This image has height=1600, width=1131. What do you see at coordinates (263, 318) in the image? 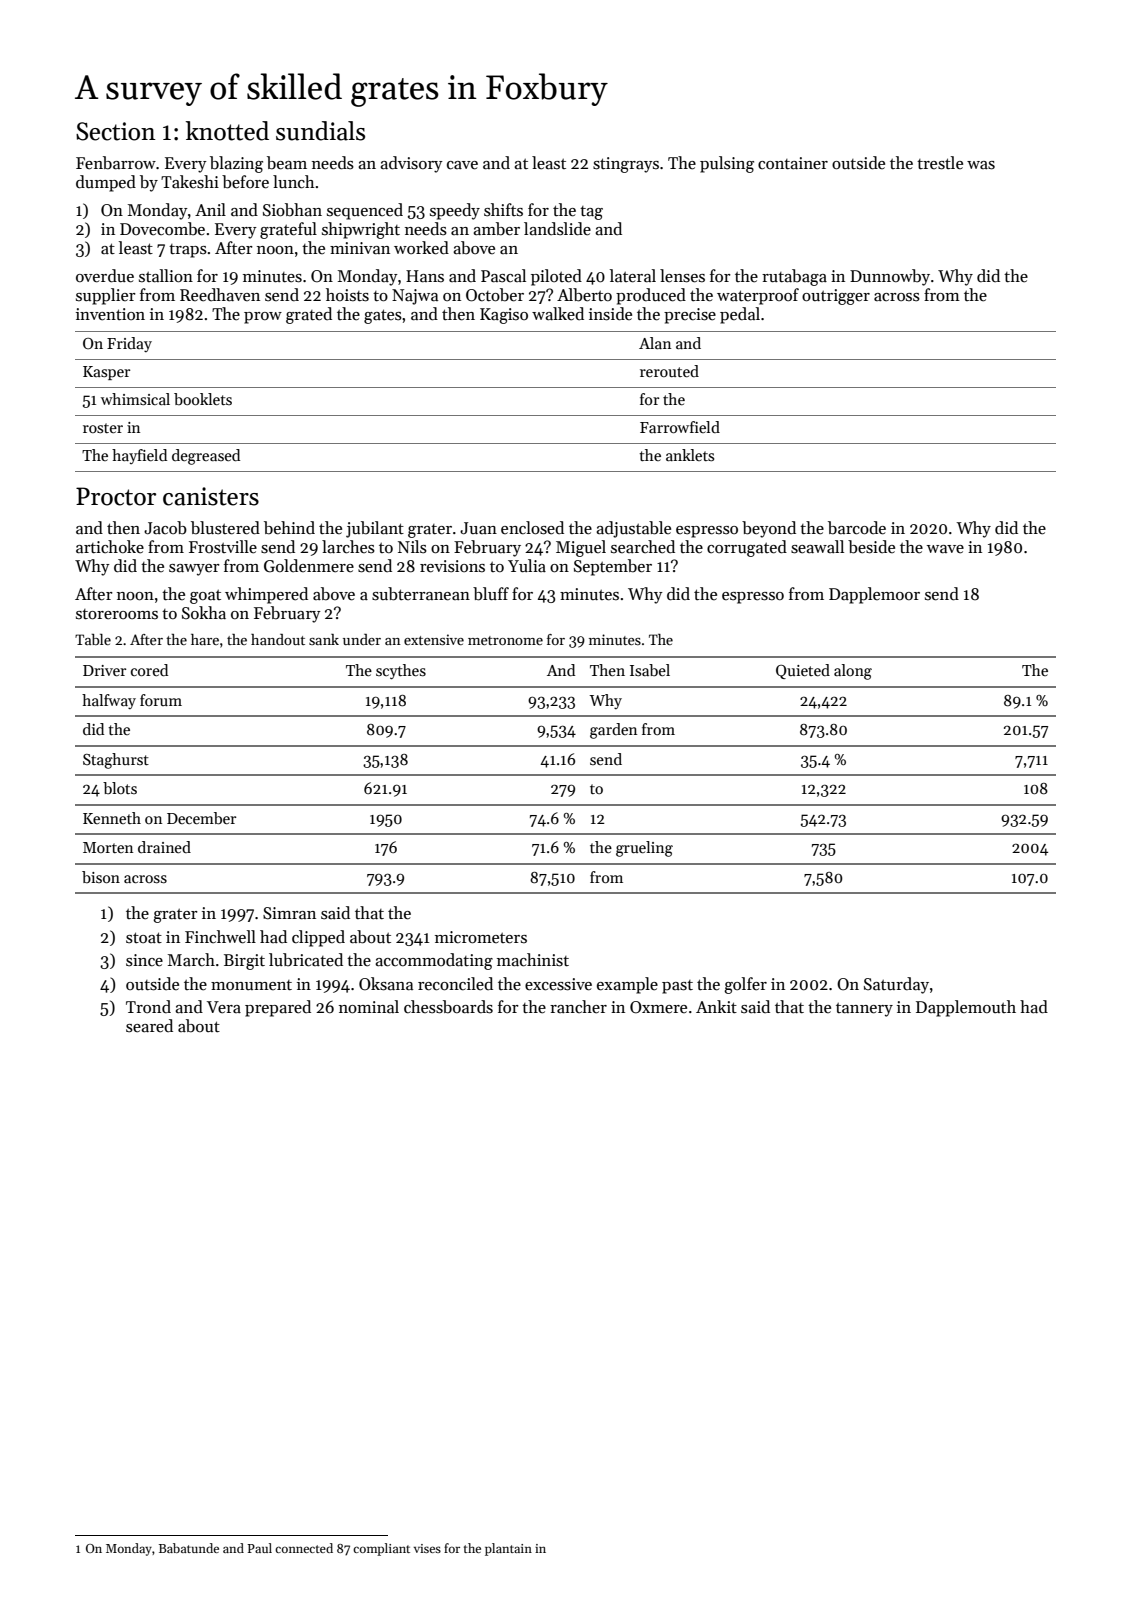
I see `prow` at bounding box center [263, 318].
